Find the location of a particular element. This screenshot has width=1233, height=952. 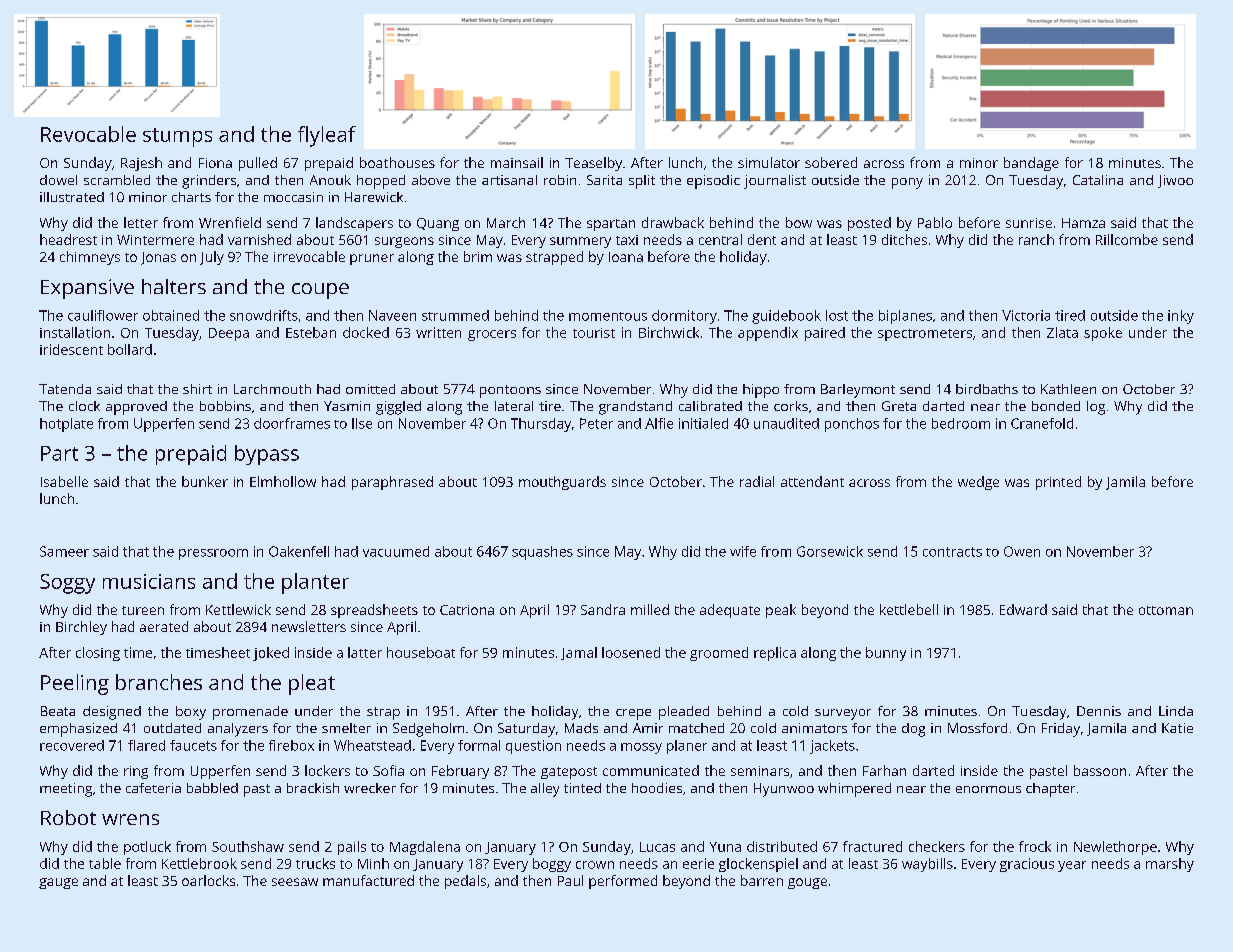

bandage is located at coordinates (1031, 164).
